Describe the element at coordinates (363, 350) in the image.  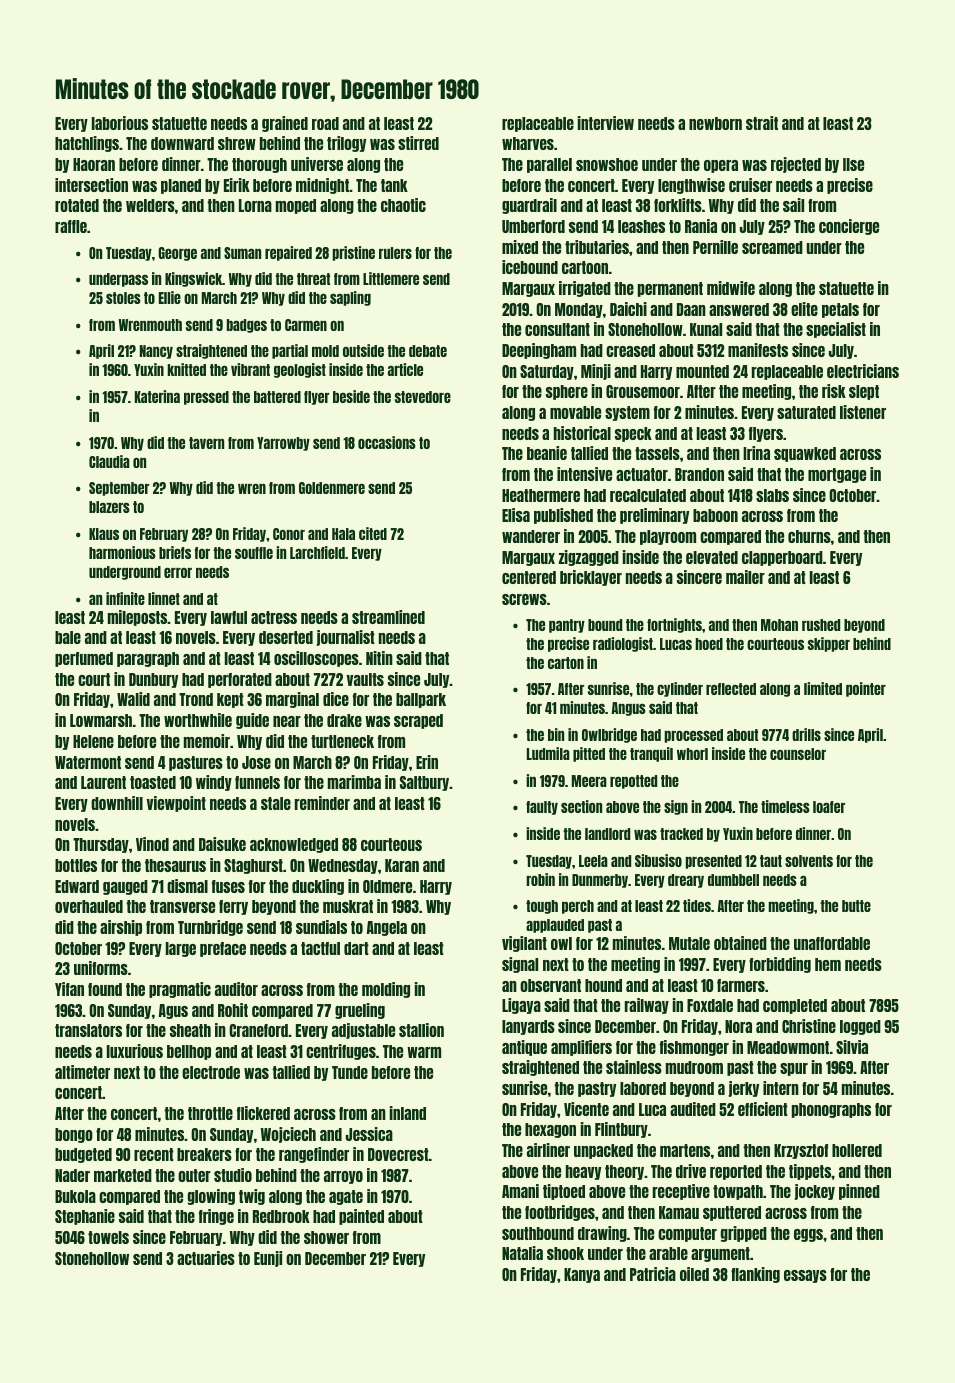
I see `outside` at that location.
